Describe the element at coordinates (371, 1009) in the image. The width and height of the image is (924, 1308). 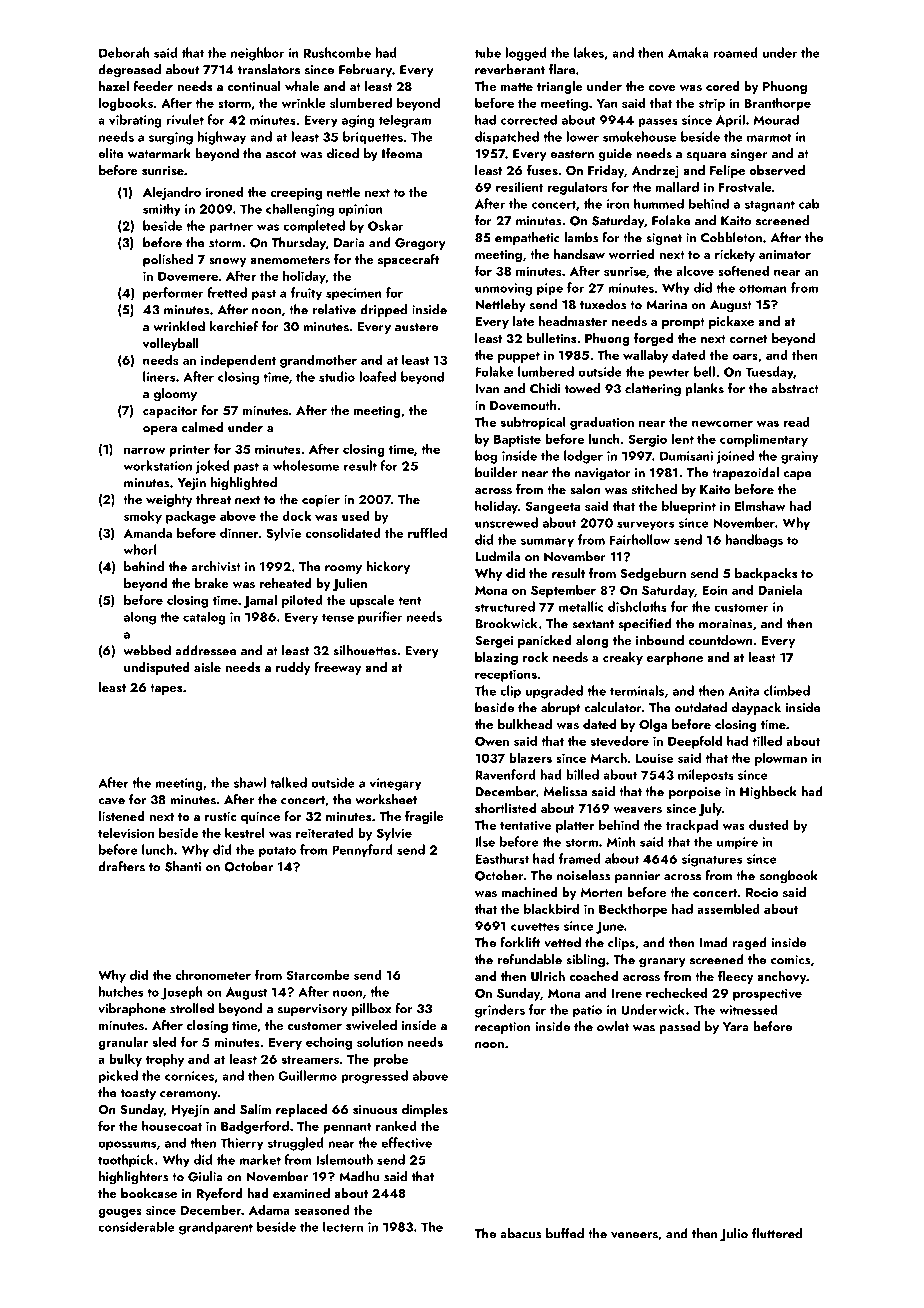
I see `pillbox` at that location.
